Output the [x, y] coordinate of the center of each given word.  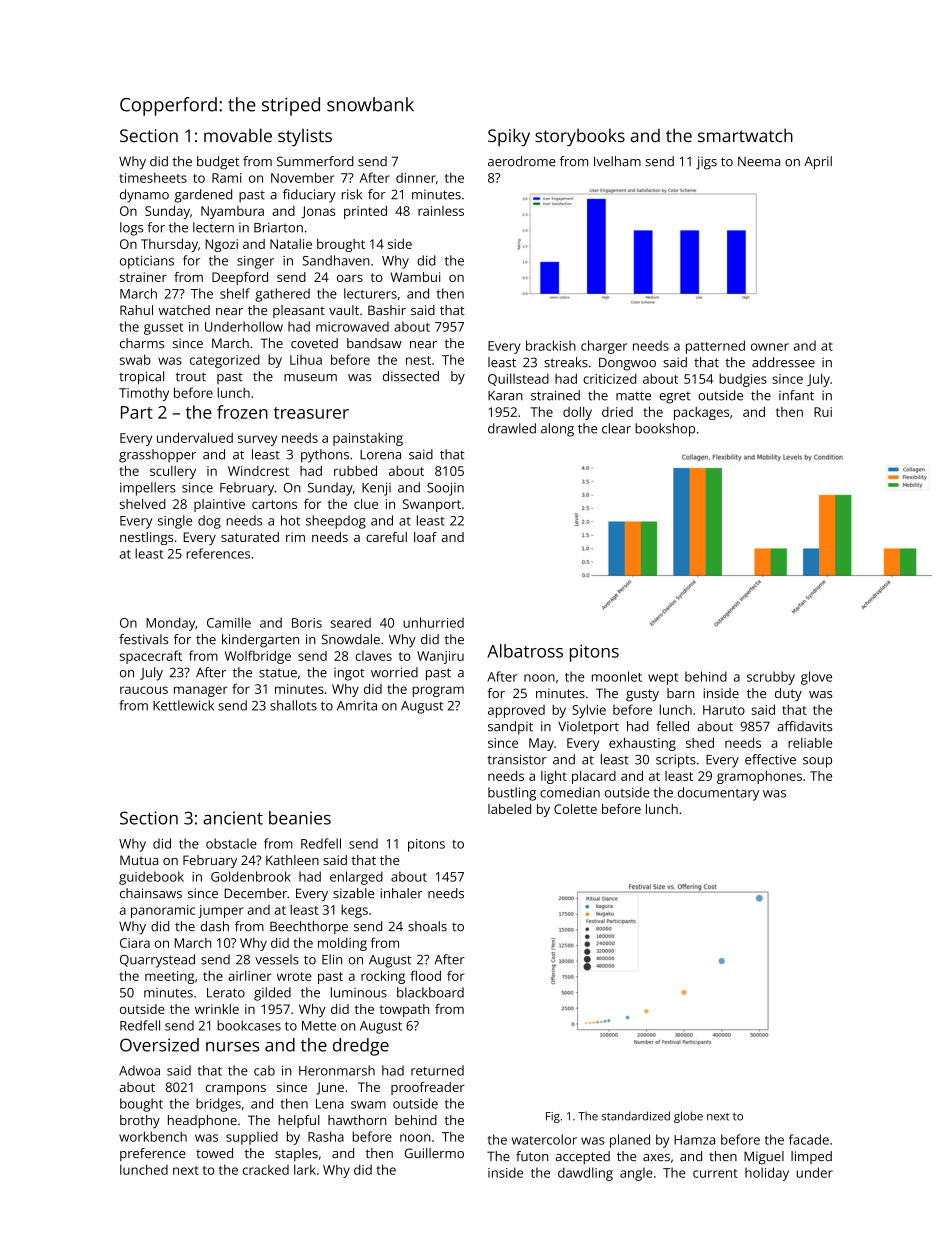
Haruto [724, 710]
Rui [823, 412]
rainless [441, 211]
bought [141, 1105]
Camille [229, 622]
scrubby [771, 678]
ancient [233, 818]
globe [688, 1117]
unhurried [433, 622]
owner [770, 347]
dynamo [144, 196]
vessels [277, 959]
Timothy [144, 394]
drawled [512, 428]
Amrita [357, 706]
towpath [404, 1010]
